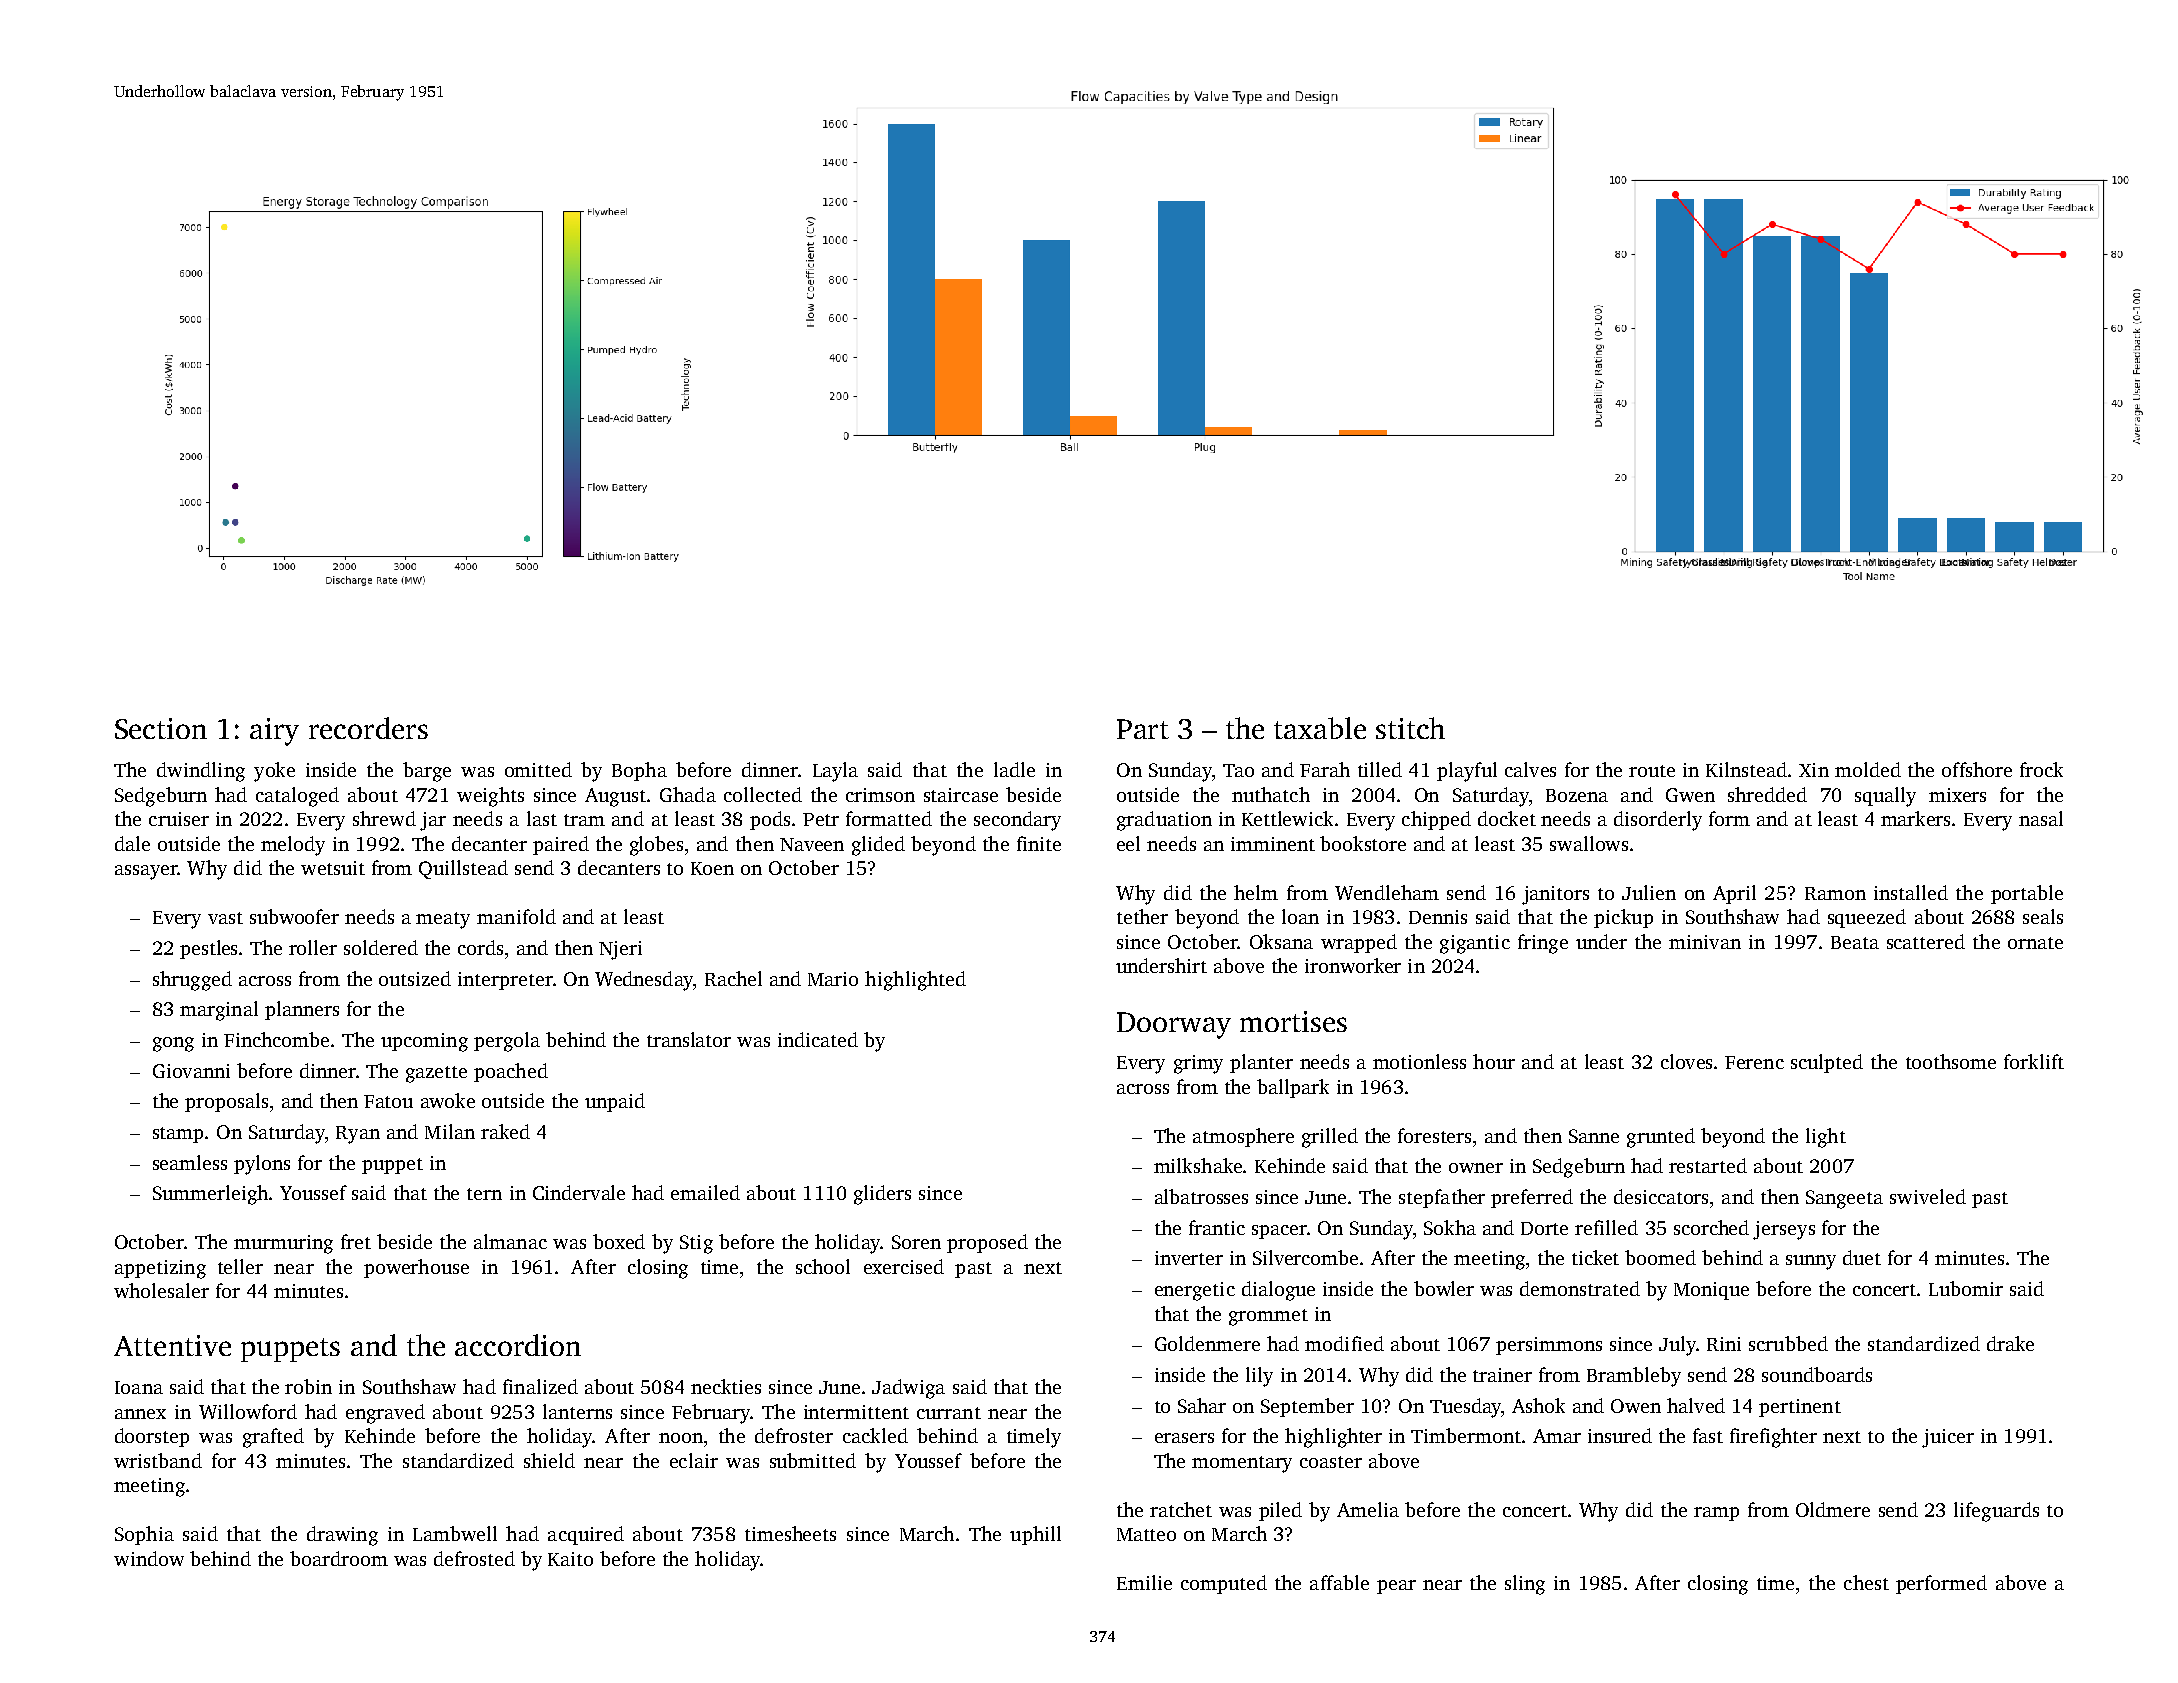  I want to click on milkshake, so click(1198, 1165).
